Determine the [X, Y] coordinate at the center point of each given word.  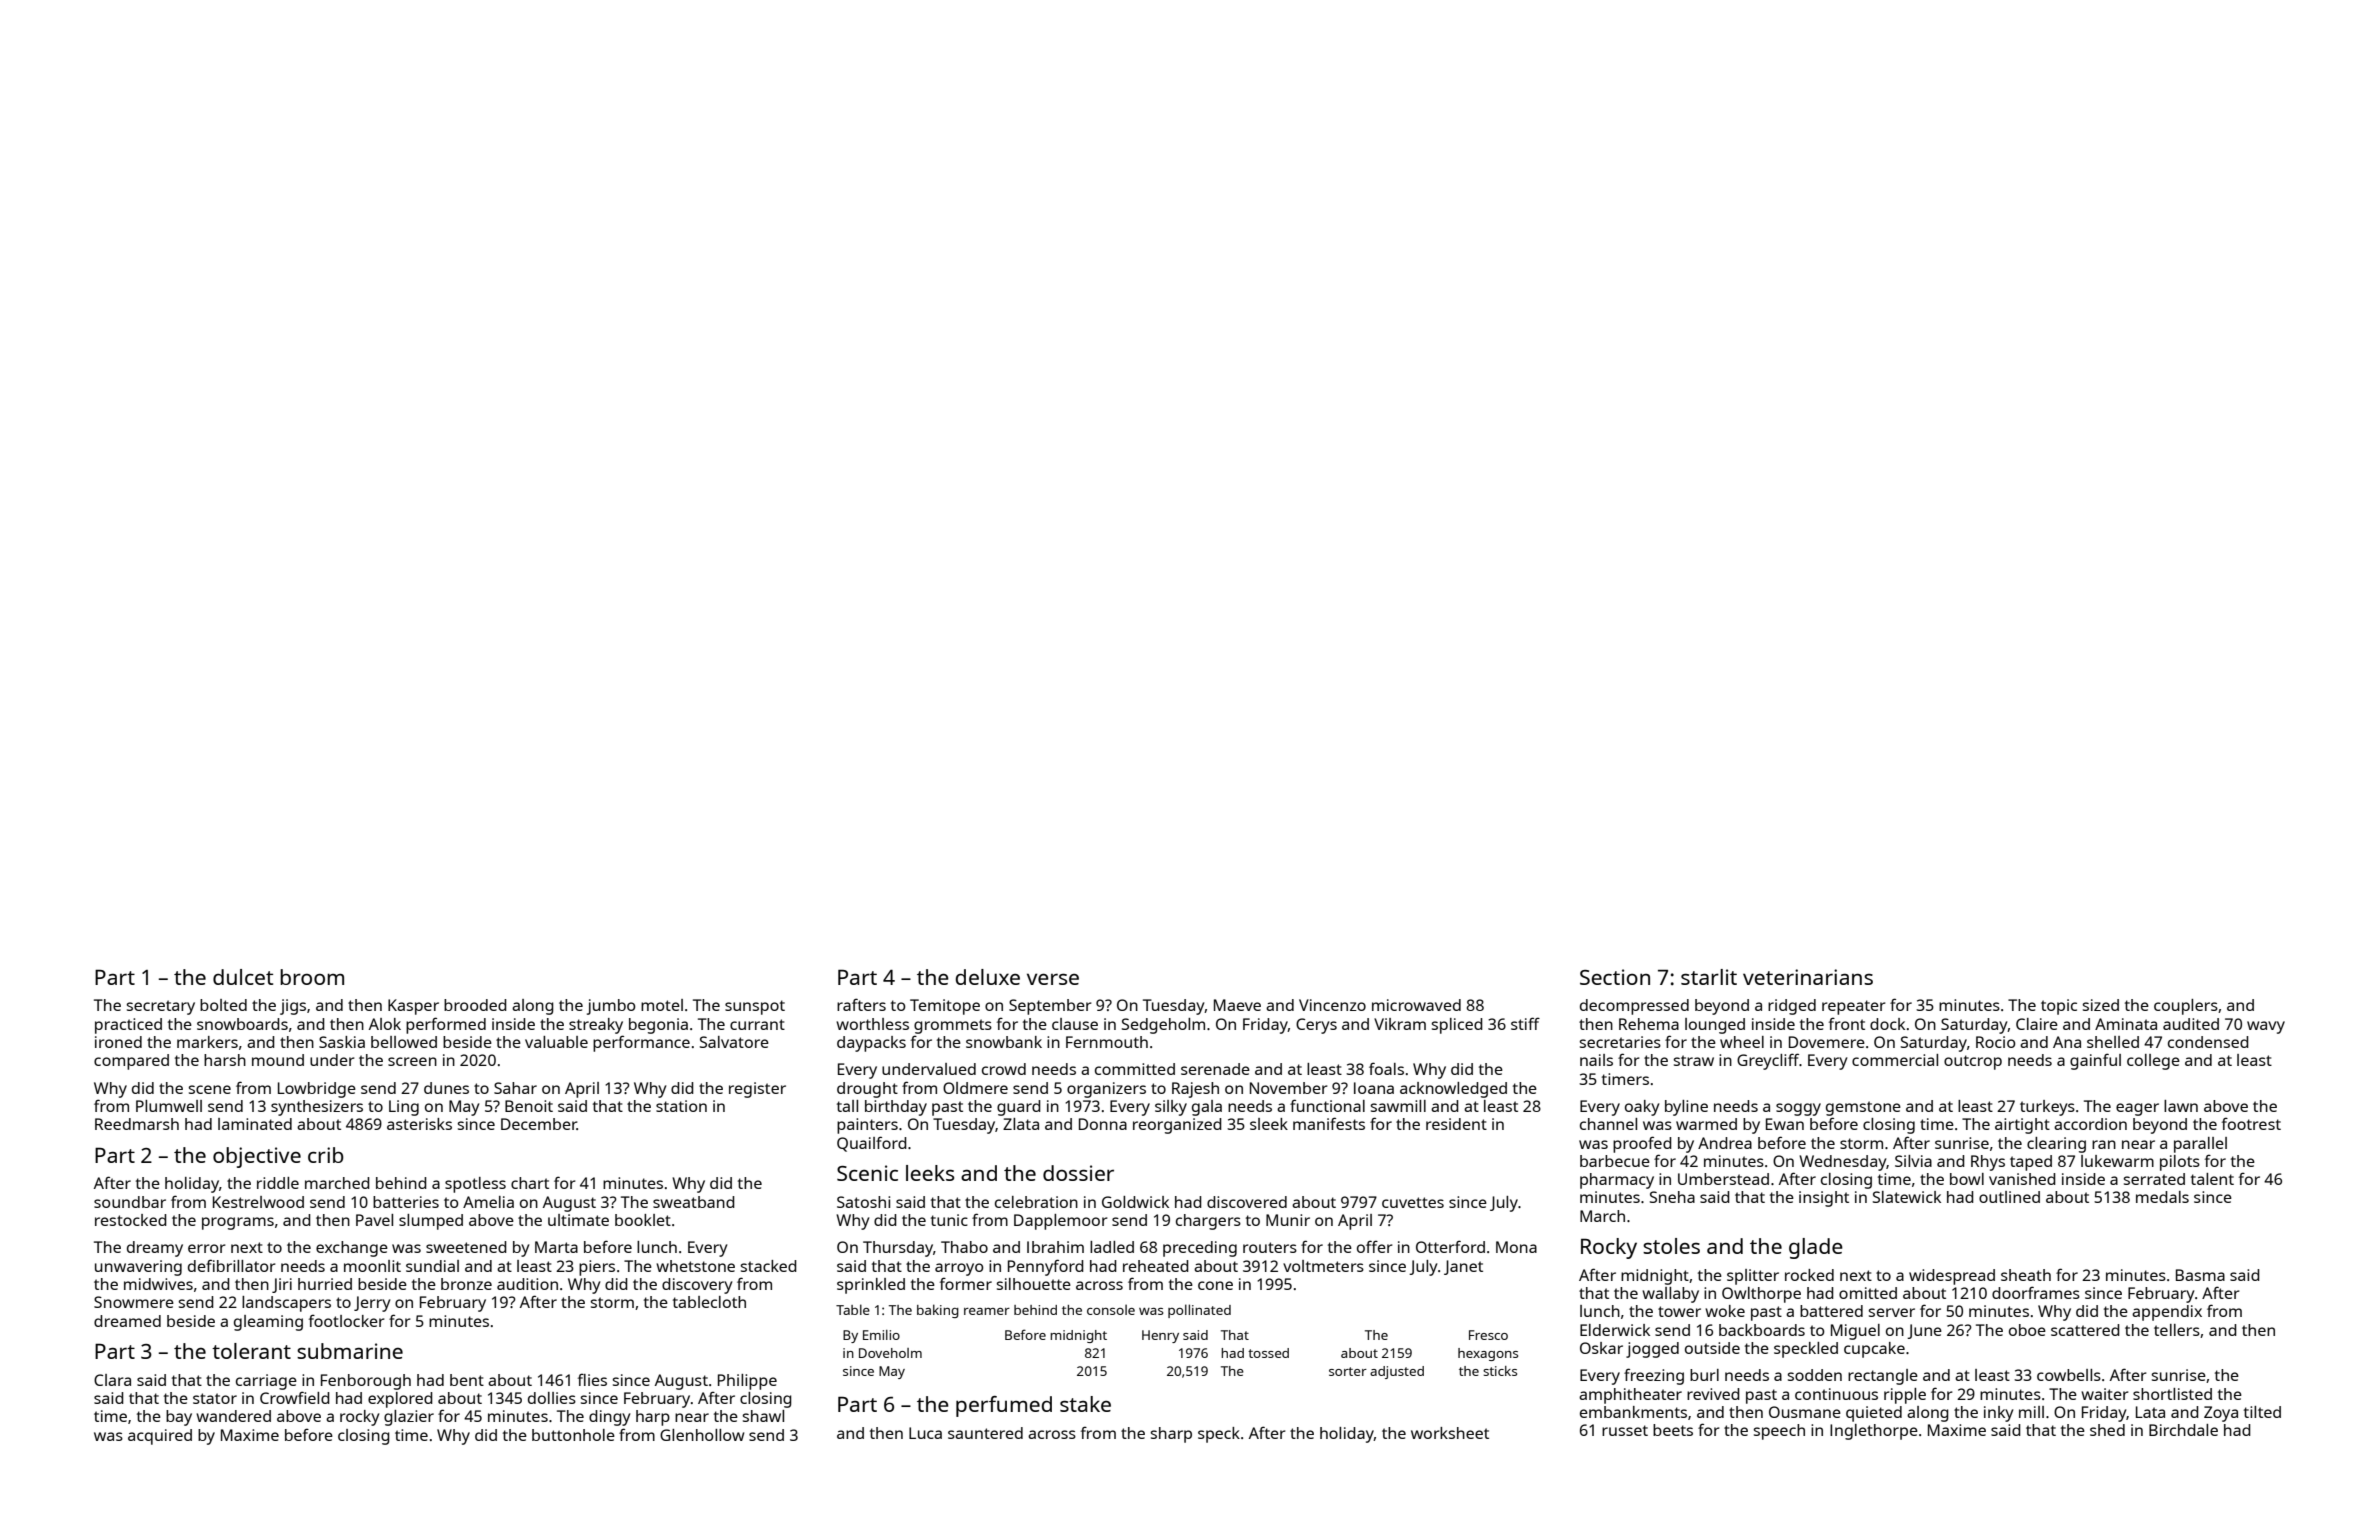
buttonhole [573, 1435]
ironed [118, 1042]
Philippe [747, 1382]
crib [326, 1155]
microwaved [1416, 1005]
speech [1779, 1432]
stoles [1671, 1246]
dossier [1078, 1173]
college [2153, 1062]
